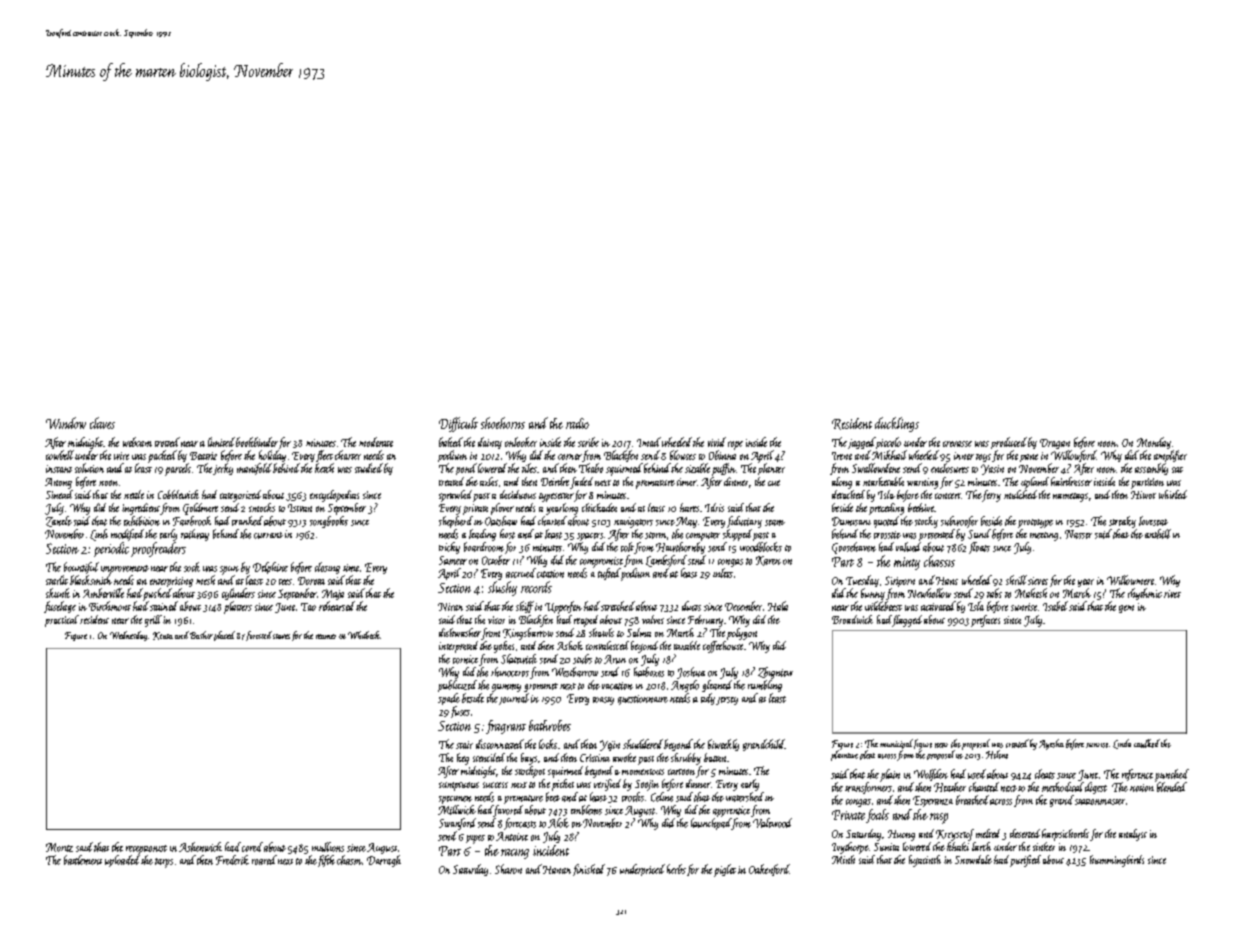 Image resolution: width=1233 pixels, height=952 pixels. I want to click on coffeehouse, so click(723, 647).
